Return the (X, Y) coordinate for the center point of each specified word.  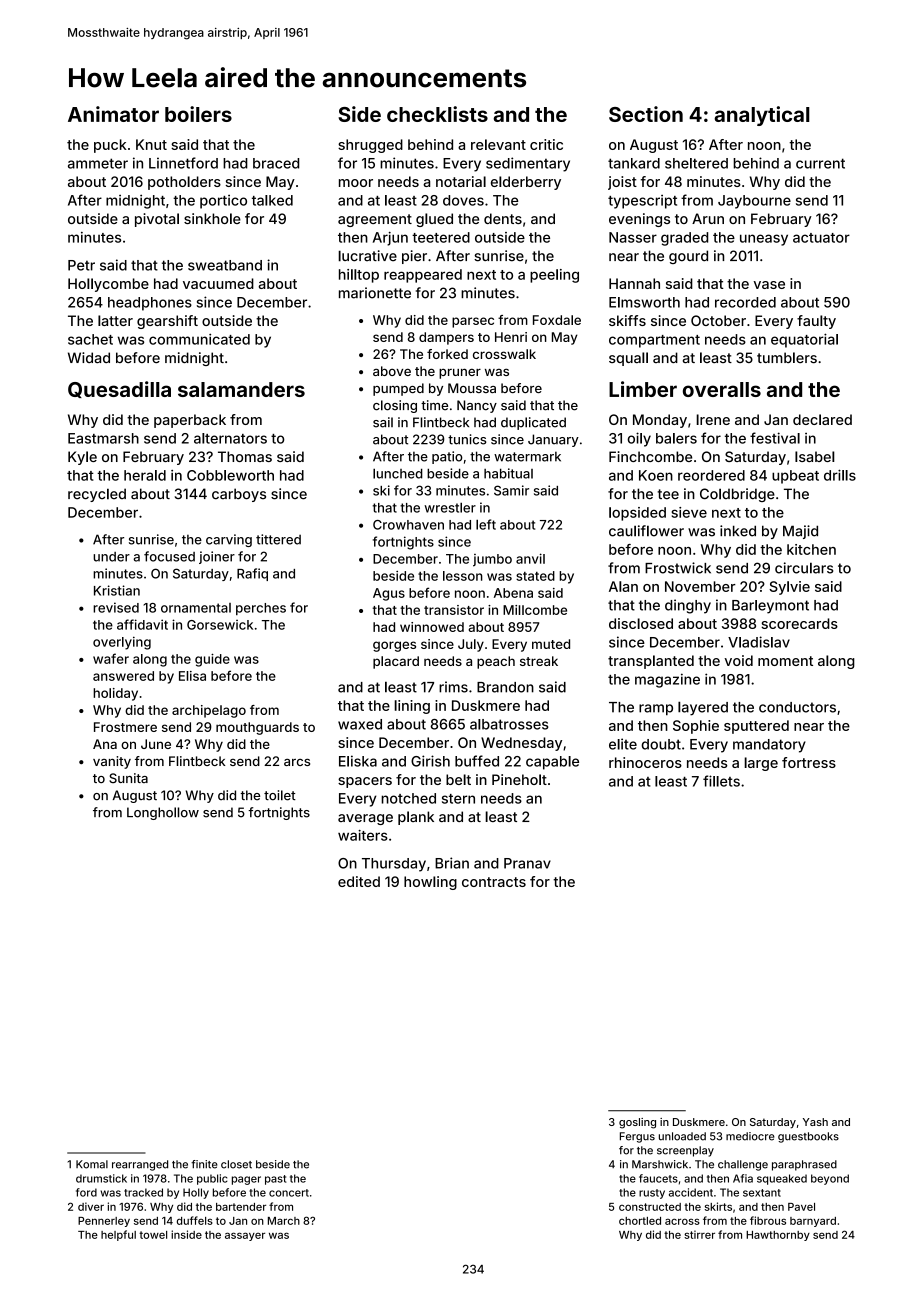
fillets (721, 781)
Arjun (390, 239)
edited (359, 881)
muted (551, 644)
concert (289, 1193)
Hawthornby (778, 1236)
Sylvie (789, 588)
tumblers (787, 357)
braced (276, 163)
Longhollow (163, 813)
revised (116, 607)
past (275, 1180)
